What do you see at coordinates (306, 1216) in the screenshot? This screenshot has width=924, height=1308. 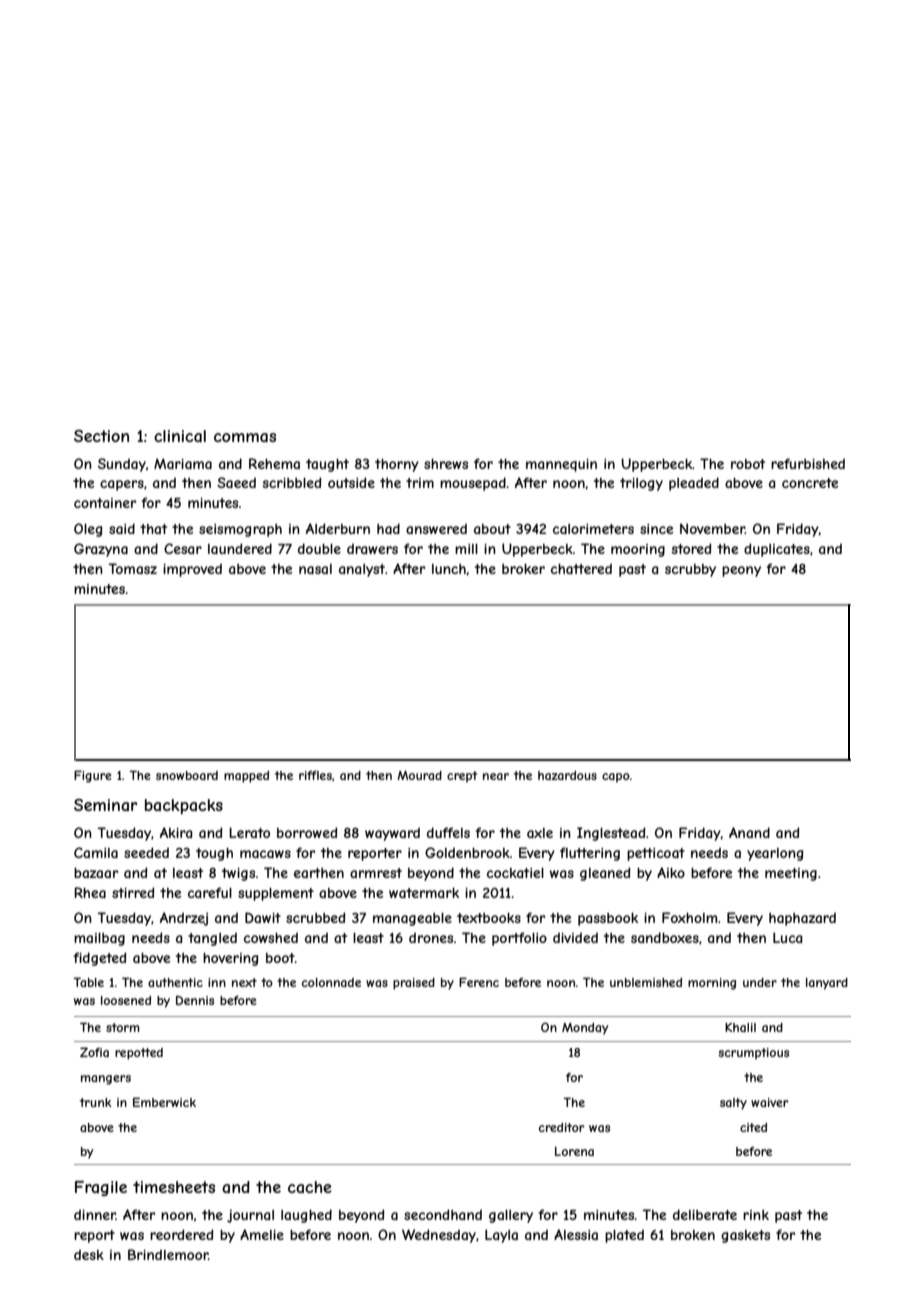 I see `laughed` at bounding box center [306, 1216].
